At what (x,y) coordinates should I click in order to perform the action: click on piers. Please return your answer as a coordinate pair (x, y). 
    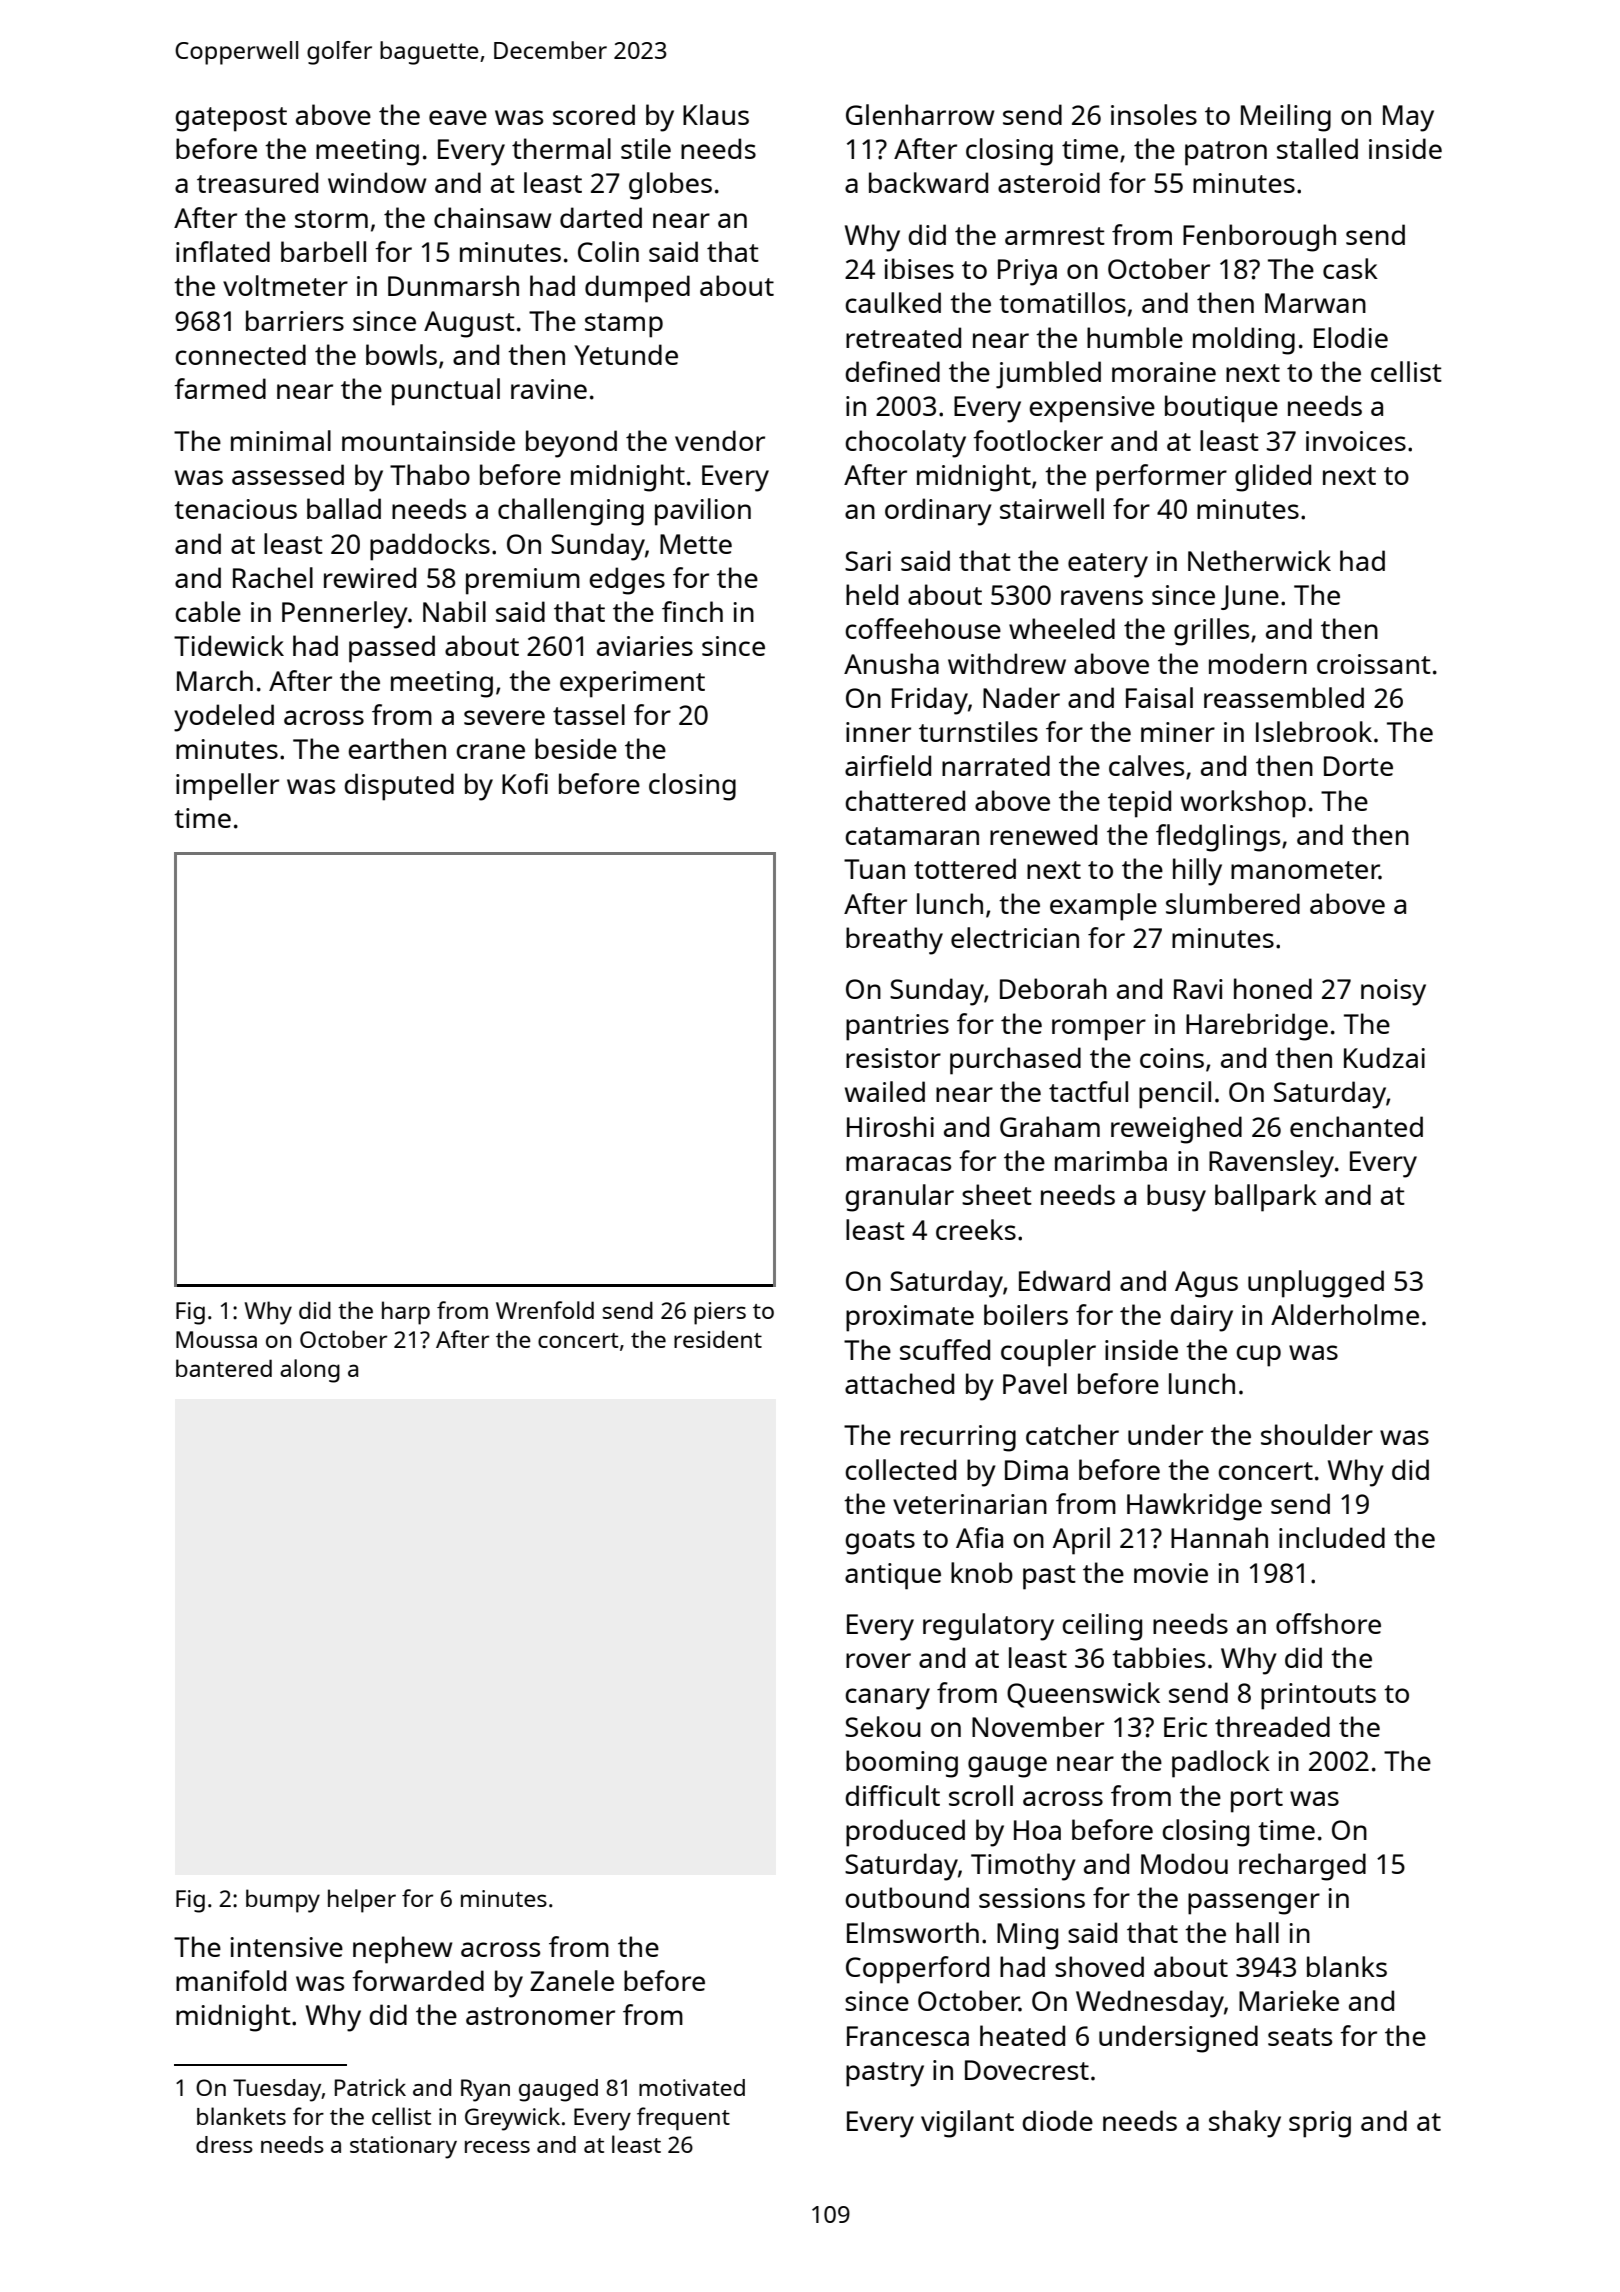
    Looking at the image, I should click on (720, 1313).
